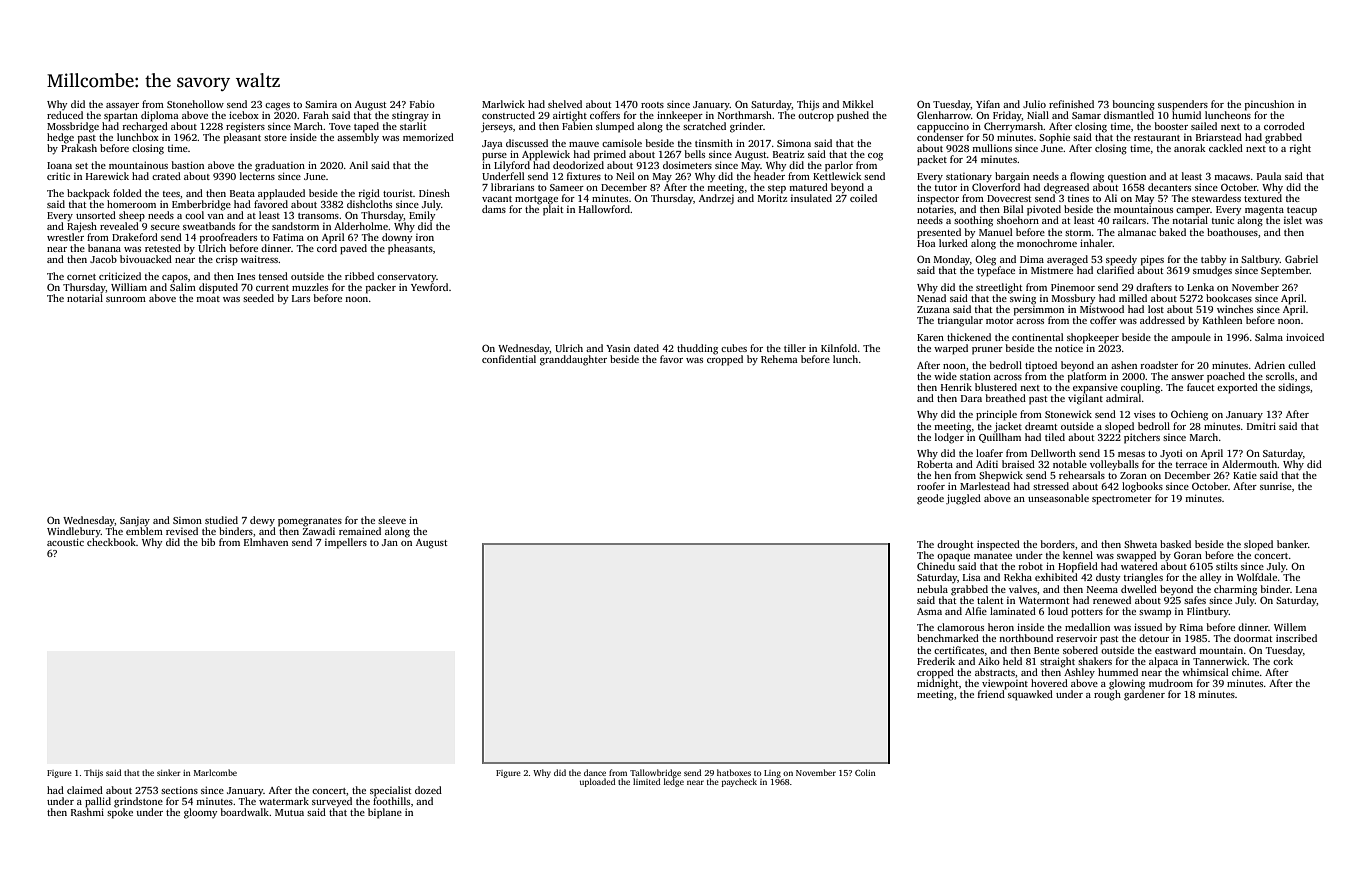  I want to click on mullions, so click(992, 148).
